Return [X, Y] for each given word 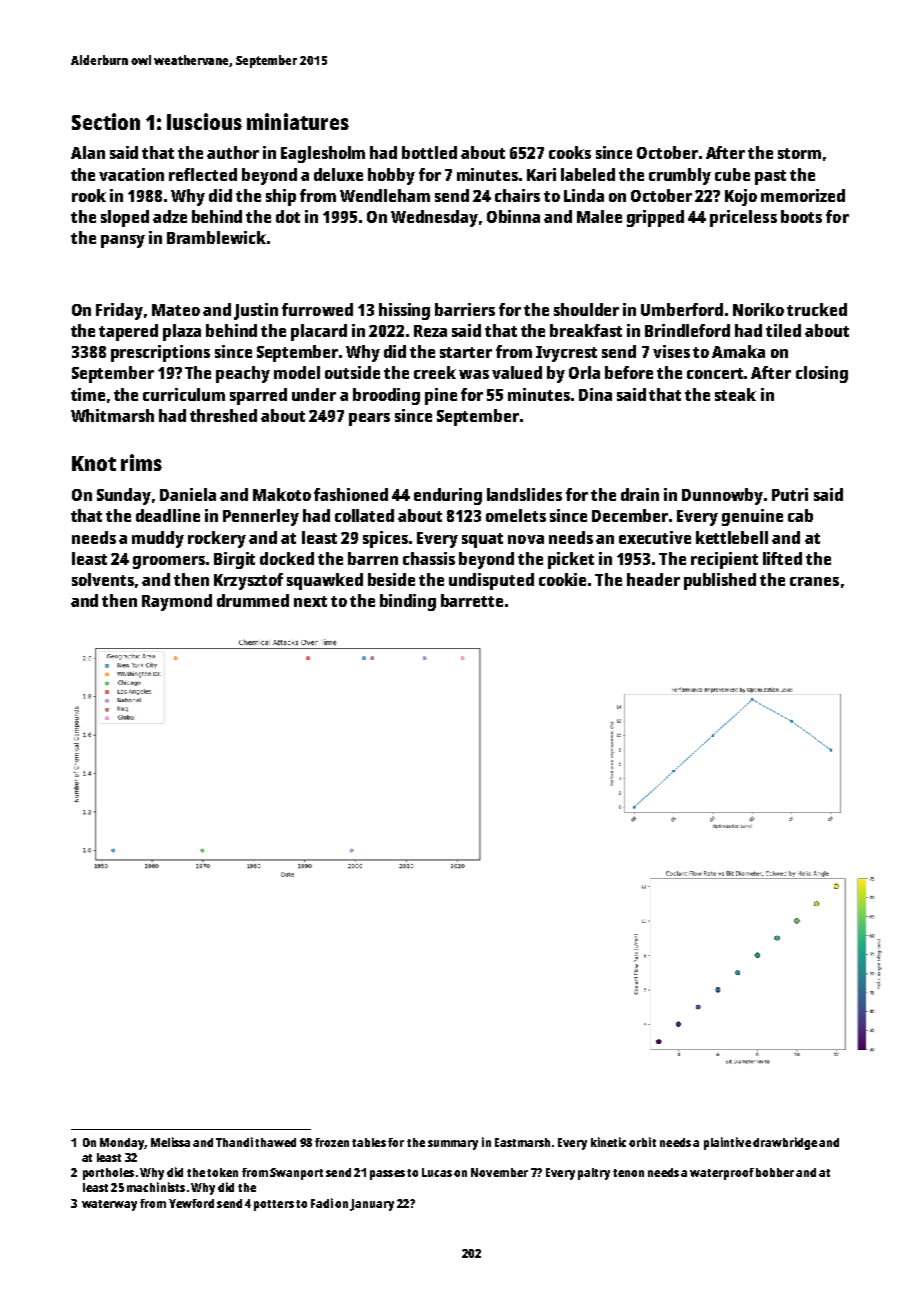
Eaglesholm [323, 154]
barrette [472, 600]
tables [369, 1142]
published [720, 581]
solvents [103, 579]
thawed [275, 1142]
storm [799, 153]
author [233, 152]
